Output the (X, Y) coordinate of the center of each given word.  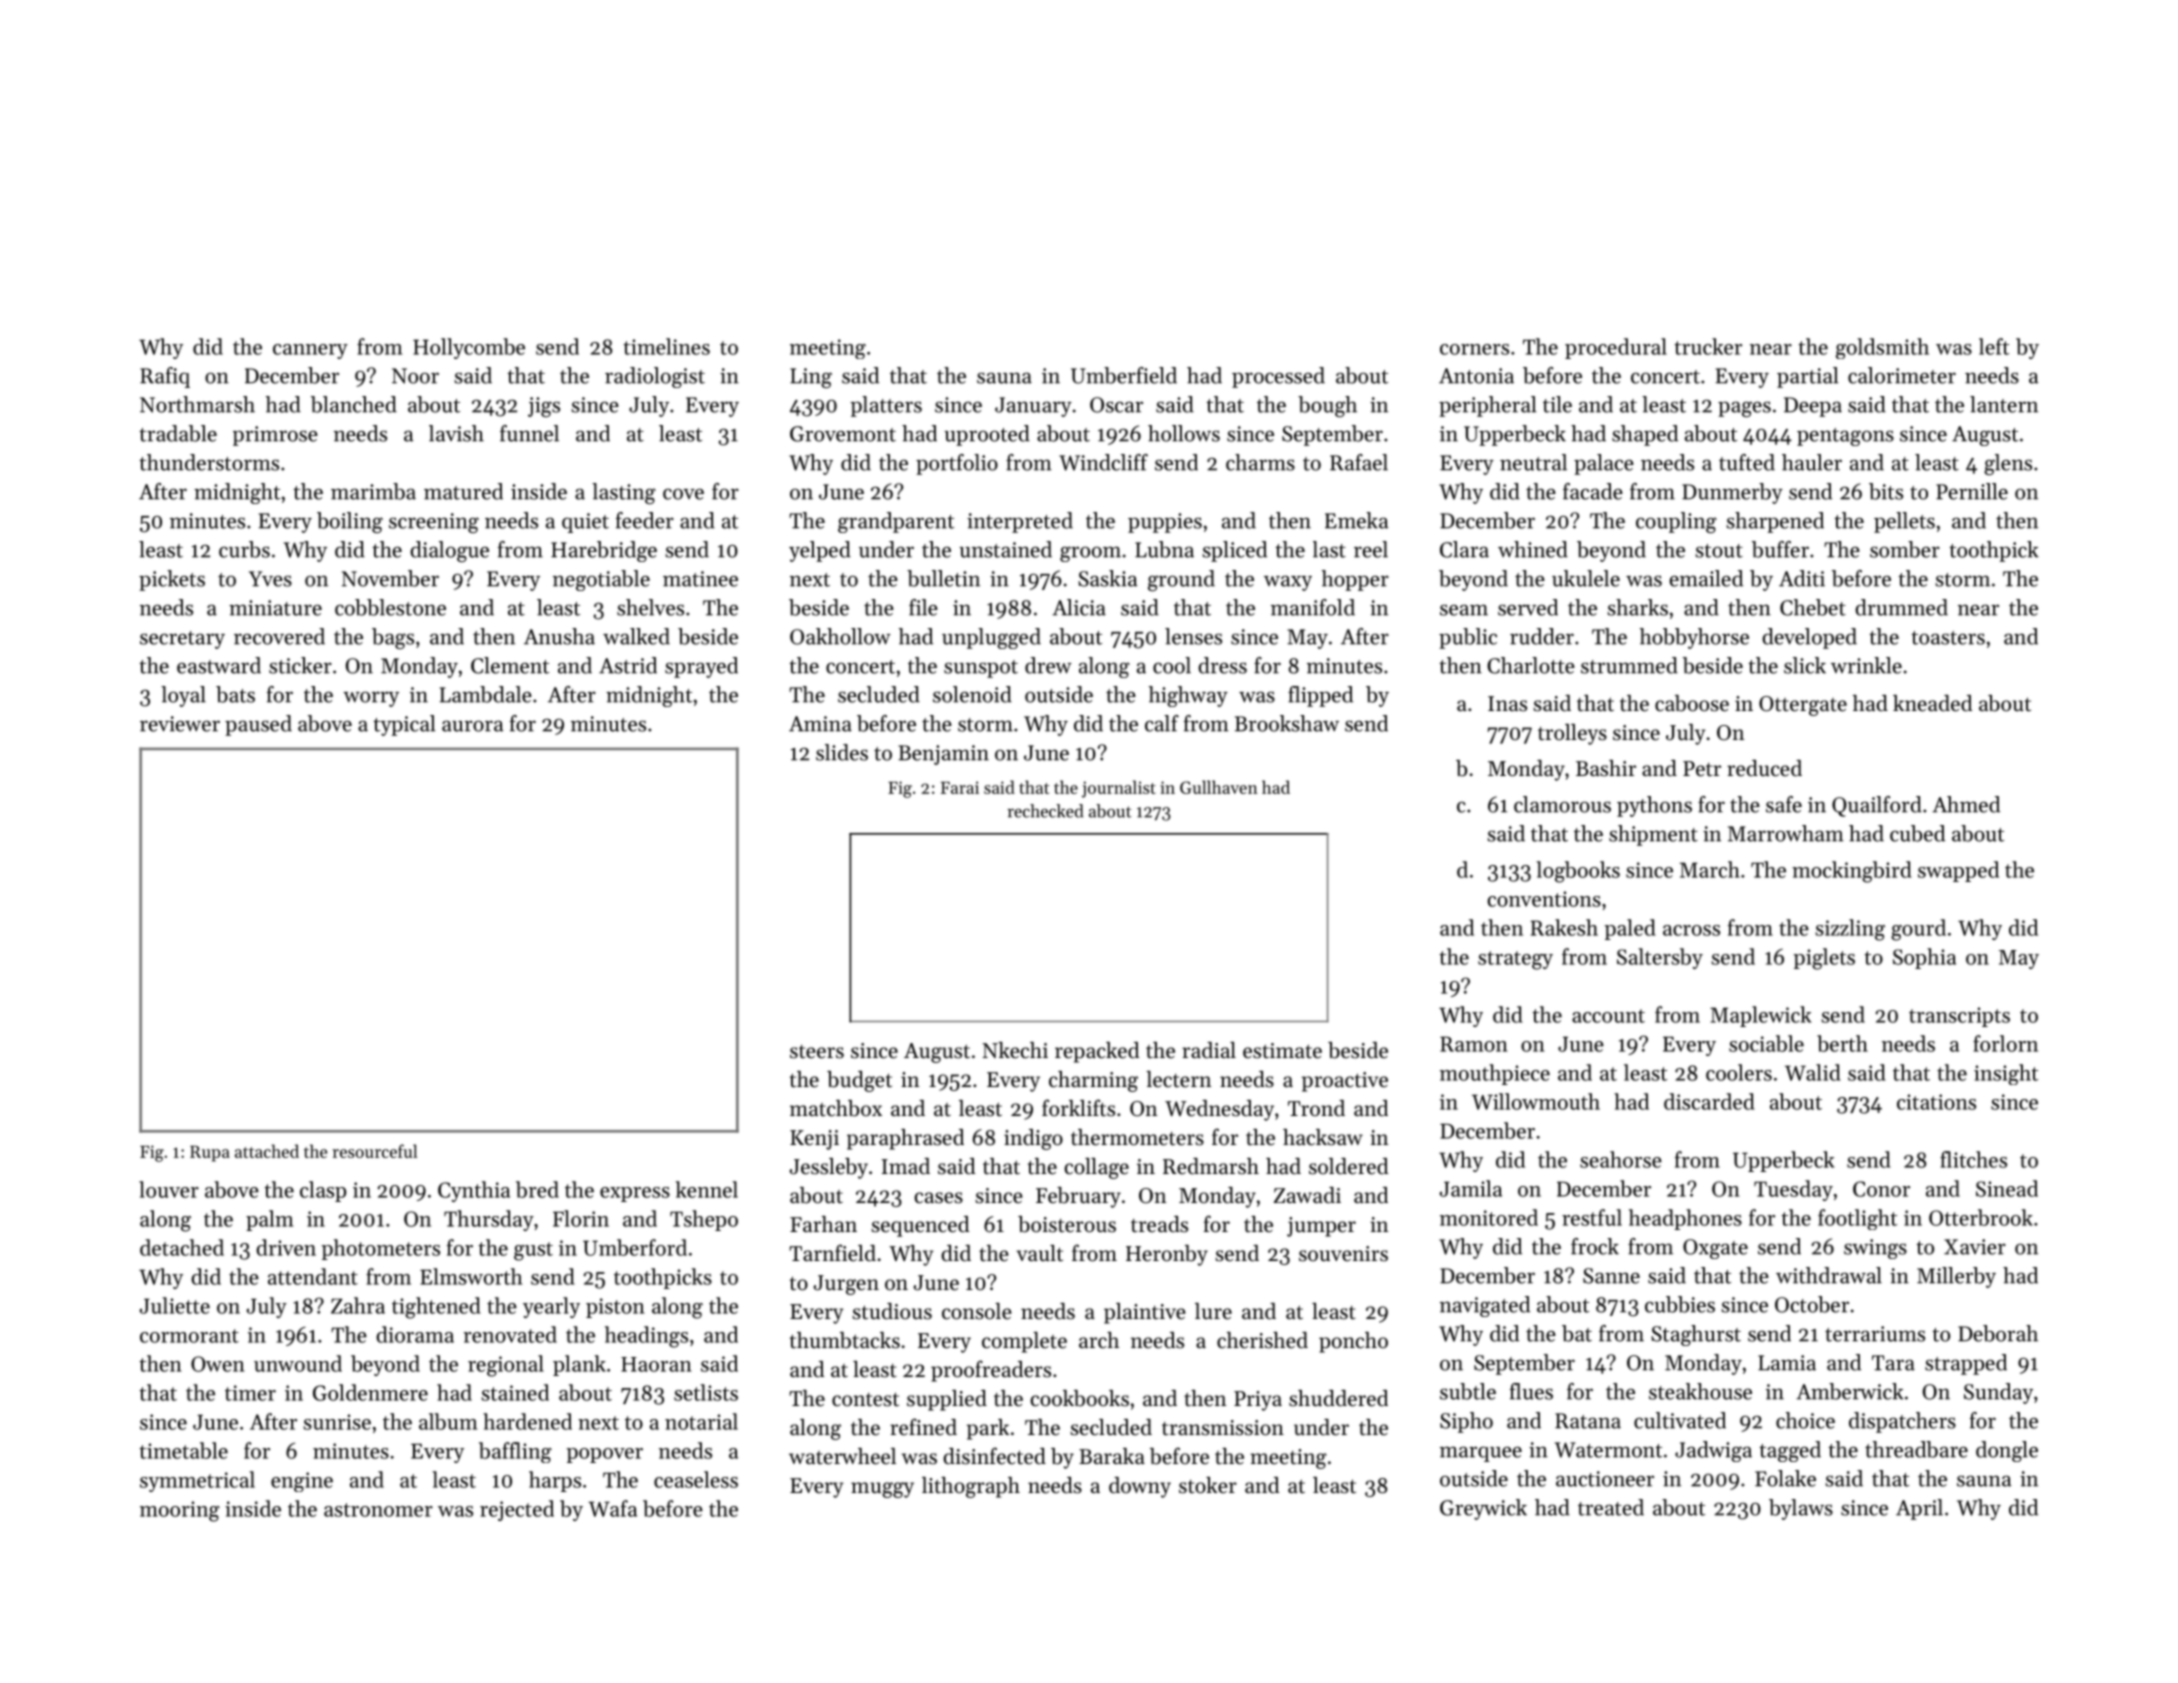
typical (404, 725)
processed (1278, 377)
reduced (1764, 768)
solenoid (972, 694)
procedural (1616, 348)
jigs (544, 407)
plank (579, 1365)
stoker (1208, 1485)
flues (1531, 1391)
